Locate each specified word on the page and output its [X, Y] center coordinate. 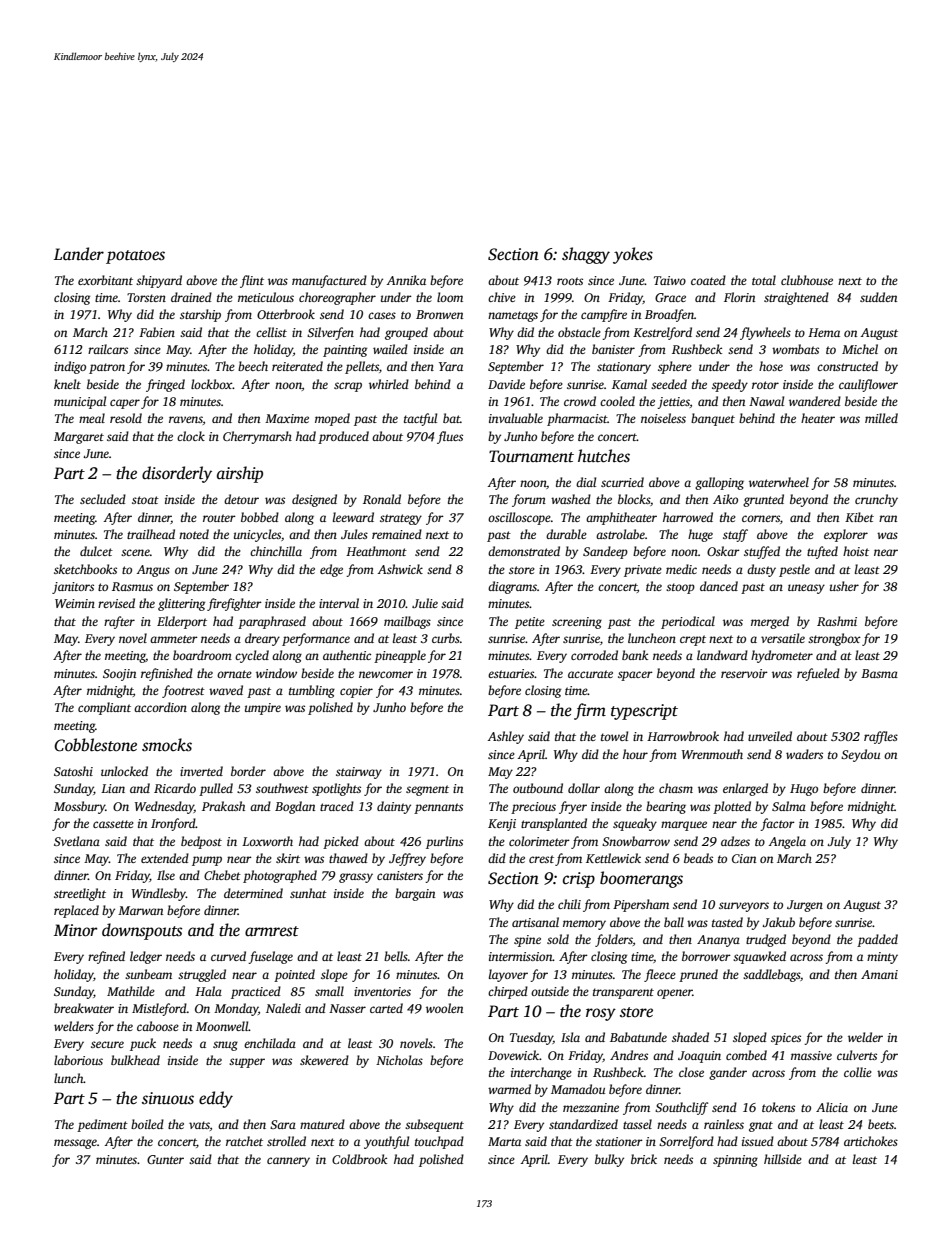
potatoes [135, 257]
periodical [688, 622]
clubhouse [807, 280]
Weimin [75, 603]
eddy [216, 1099]
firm [590, 711]
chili [569, 904]
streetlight [80, 894]
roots [570, 281]
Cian [744, 858]
